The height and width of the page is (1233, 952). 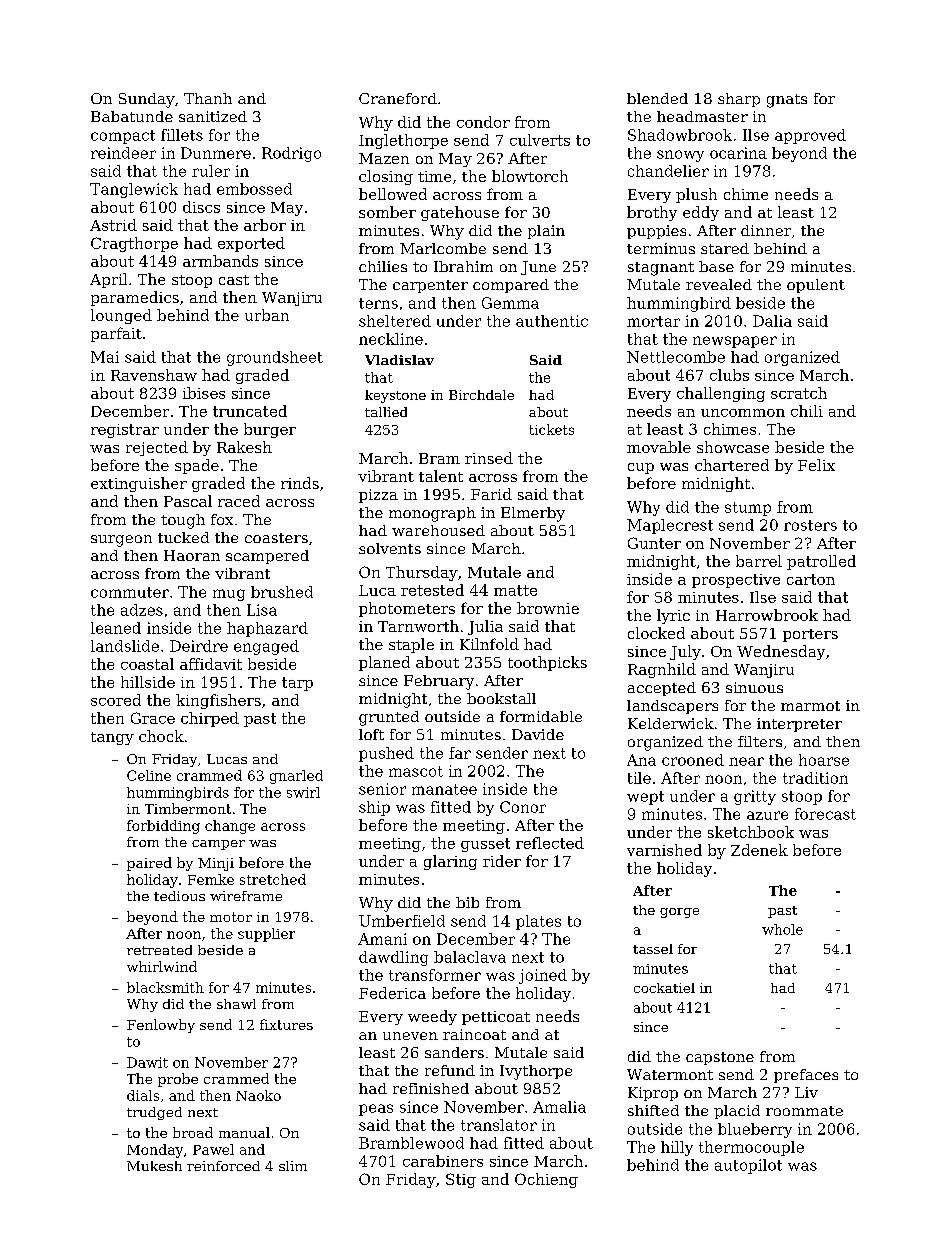 I want to click on rinsed, so click(x=489, y=458).
